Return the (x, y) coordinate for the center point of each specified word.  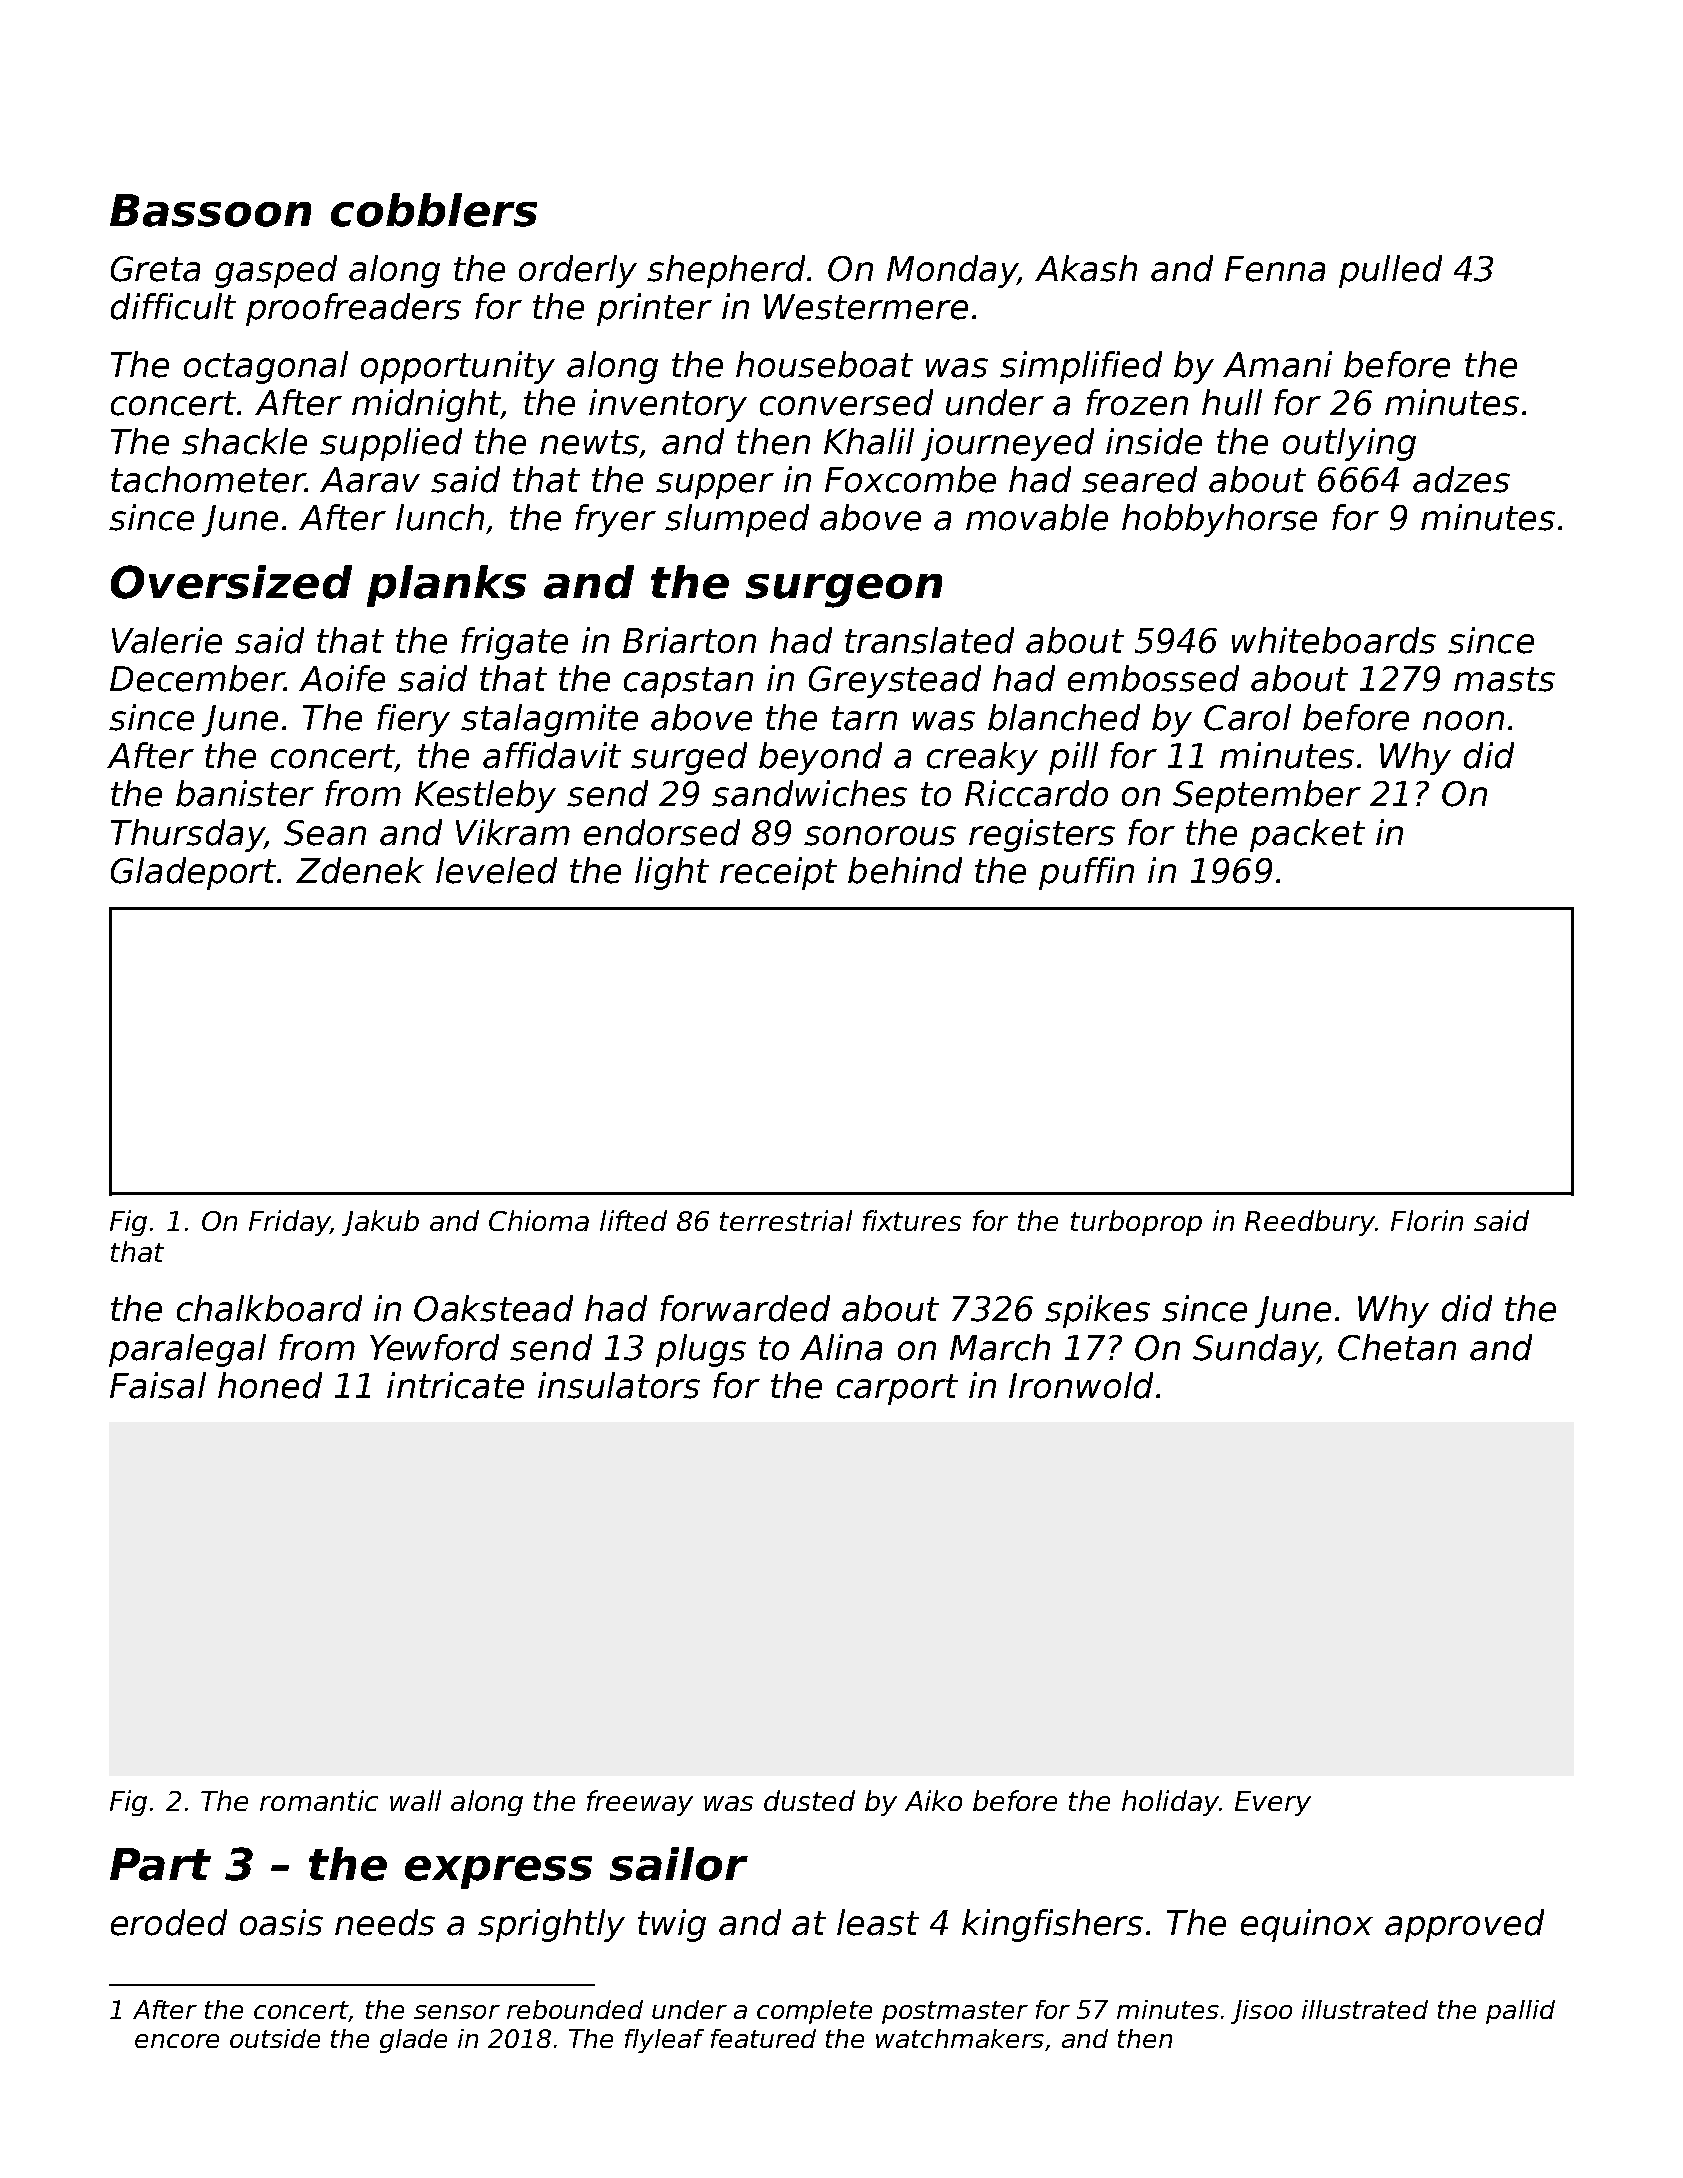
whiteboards (1334, 640)
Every (1273, 1803)
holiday (1170, 1803)
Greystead (895, 681)
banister (245, 793)
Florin (1427, 1220)
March (1000, 1347)
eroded (169, 1922)
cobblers (434, 210)
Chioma (539, 1220)
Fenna (1275, 269)
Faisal (158, 1385)
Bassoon (210, 210)
